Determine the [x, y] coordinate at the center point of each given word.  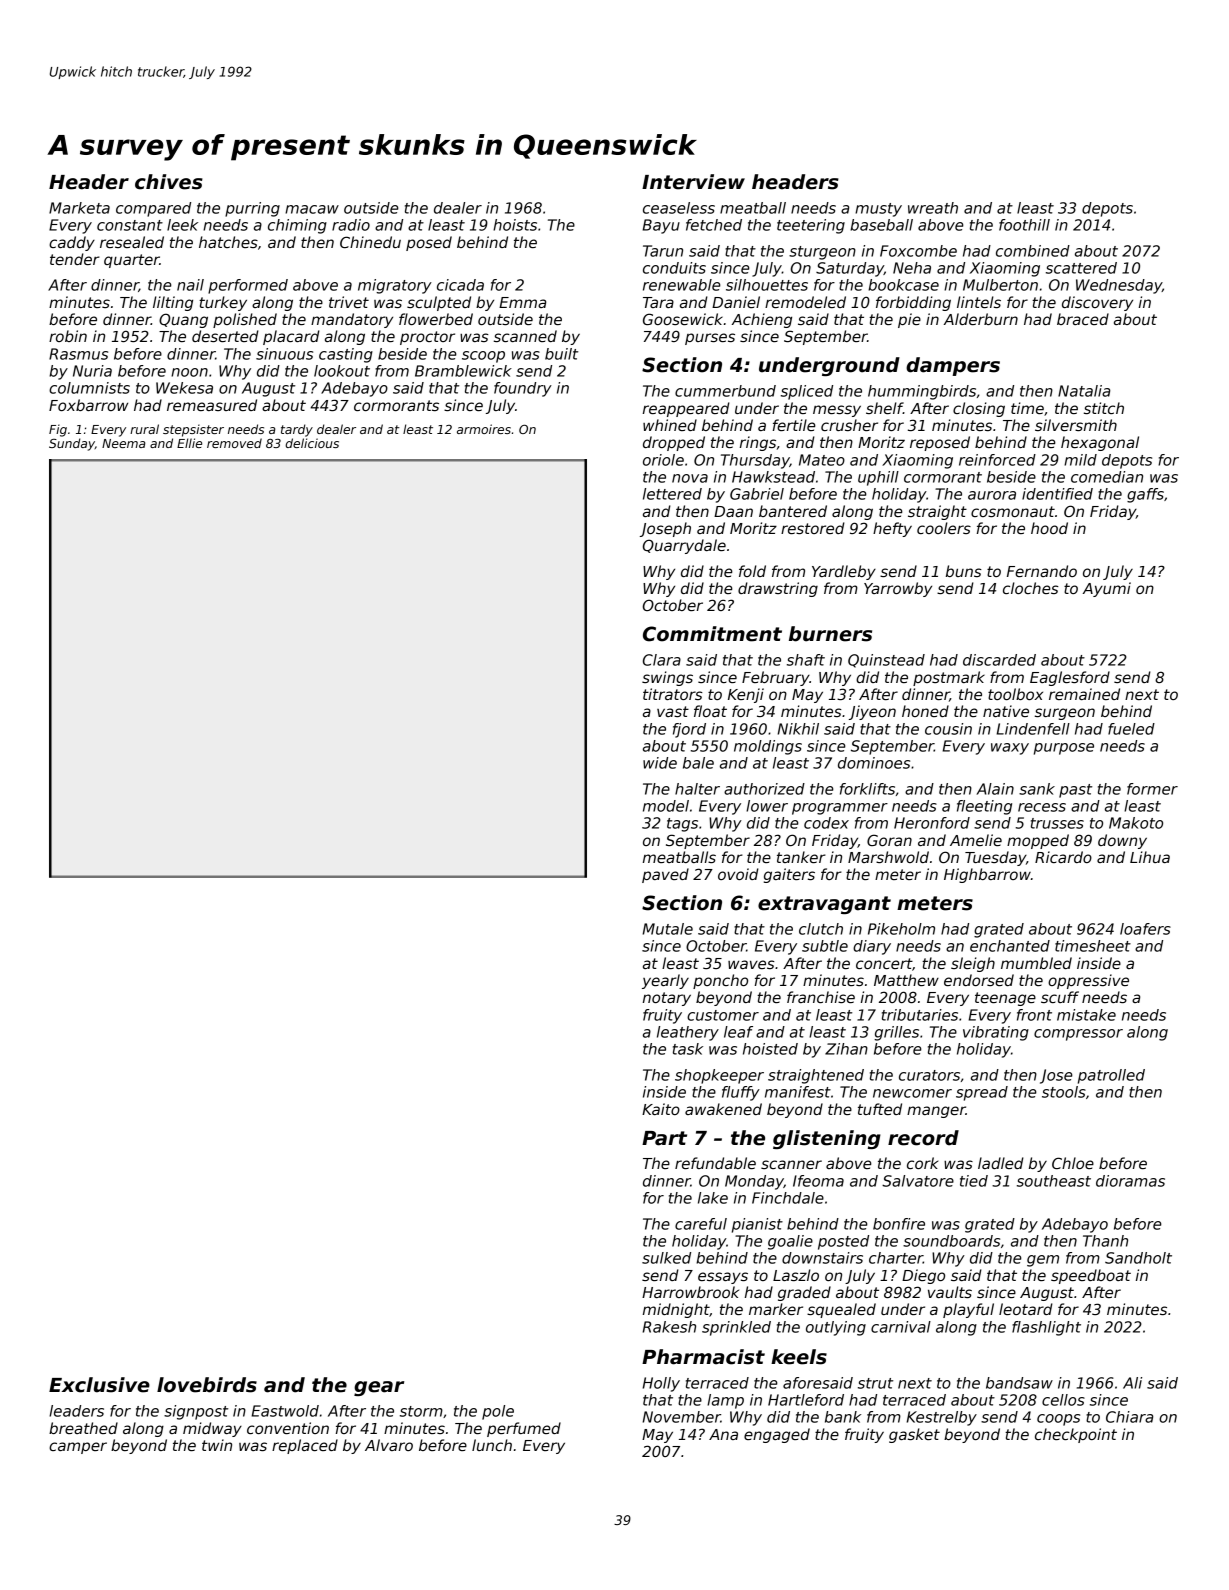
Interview [693, 182]
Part [664, 1138]
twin [217, 1445]
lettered [672, 494]
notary [667, 999]
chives [169, 182]
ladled [1001, 1163]
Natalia [1084, 391]
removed [234, 443]
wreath [933, 208]
